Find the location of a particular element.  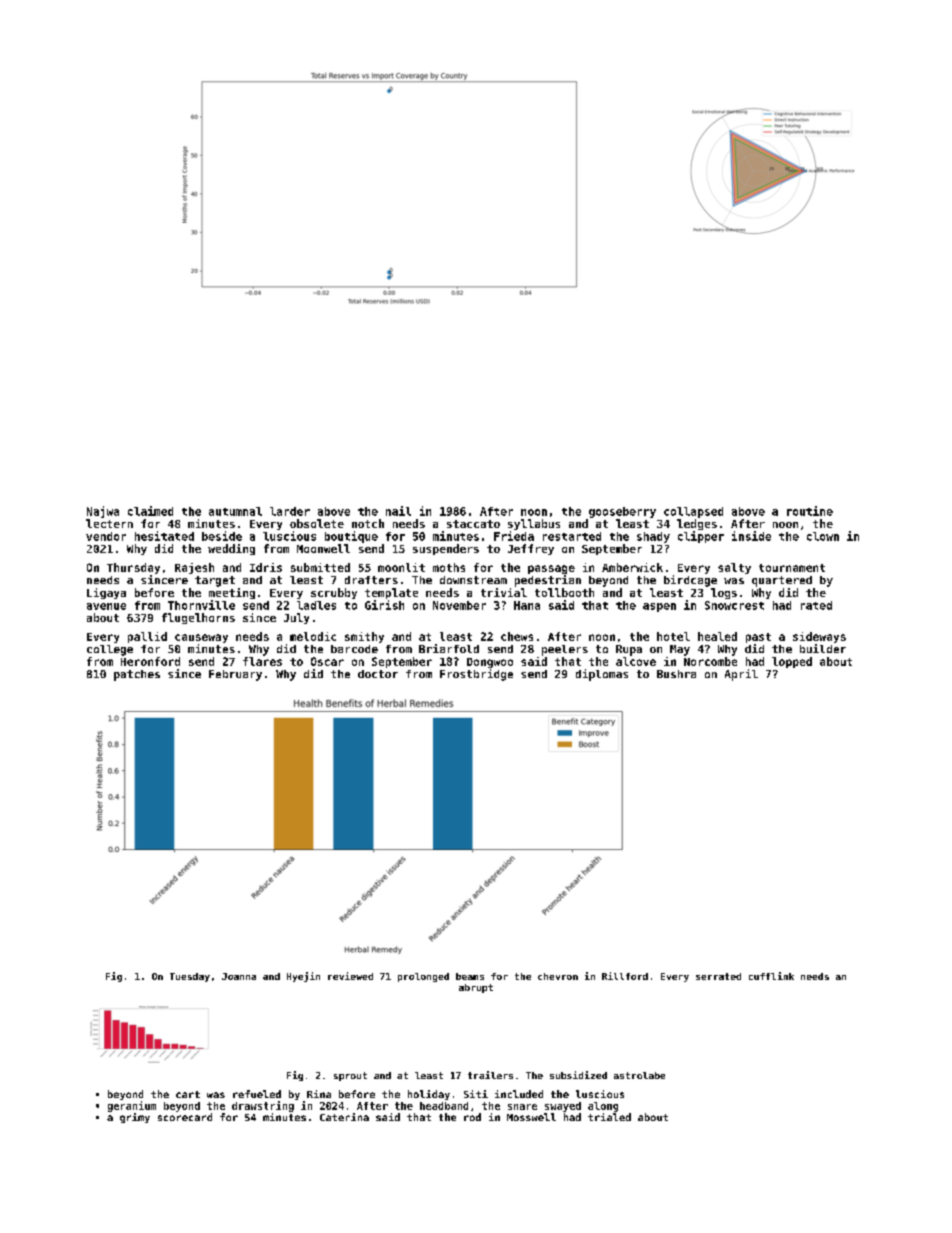

collapsed is located at coordinates (693, 512).
